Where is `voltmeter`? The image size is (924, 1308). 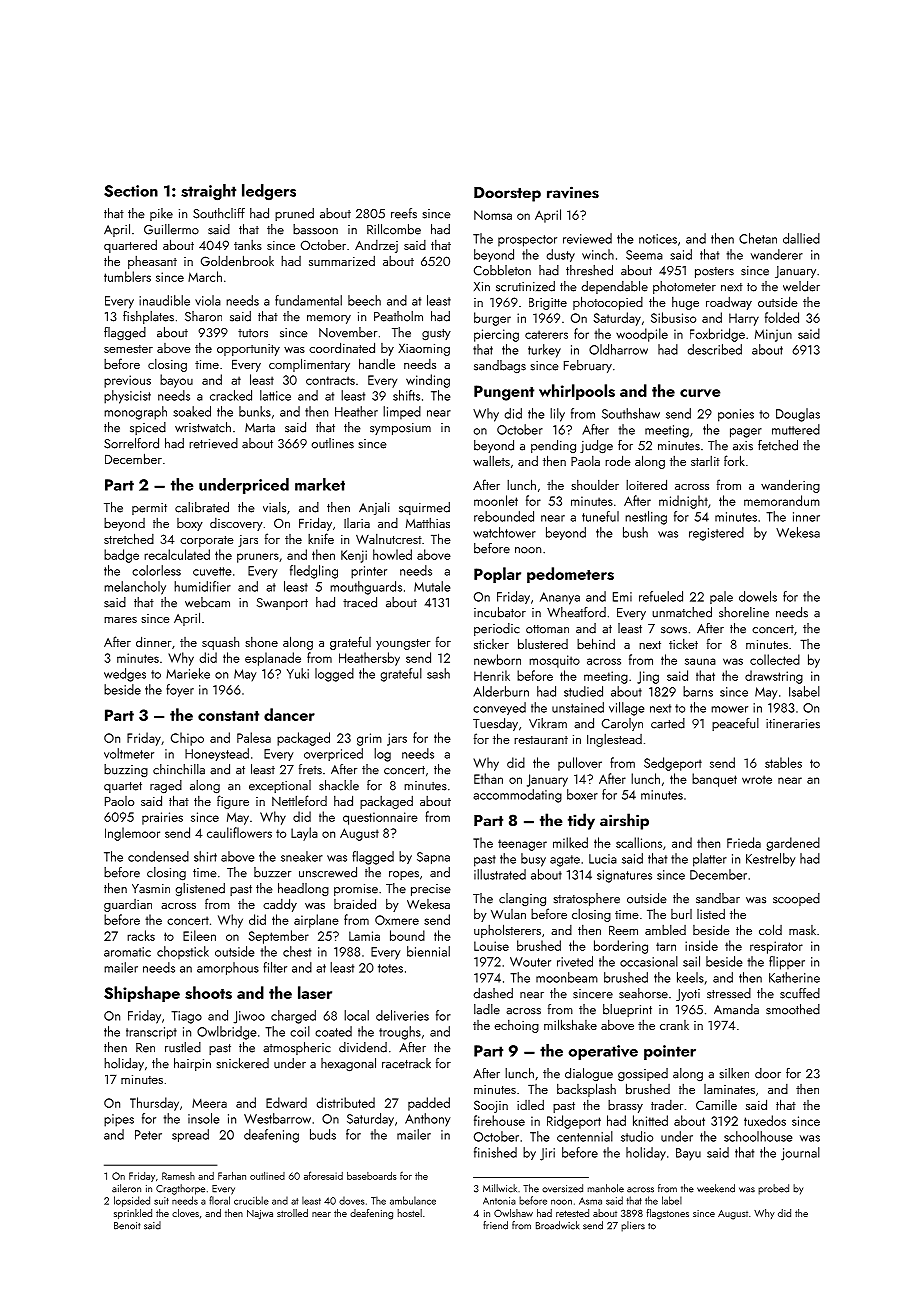 voltmeter is located at coordinates (129, 753).
